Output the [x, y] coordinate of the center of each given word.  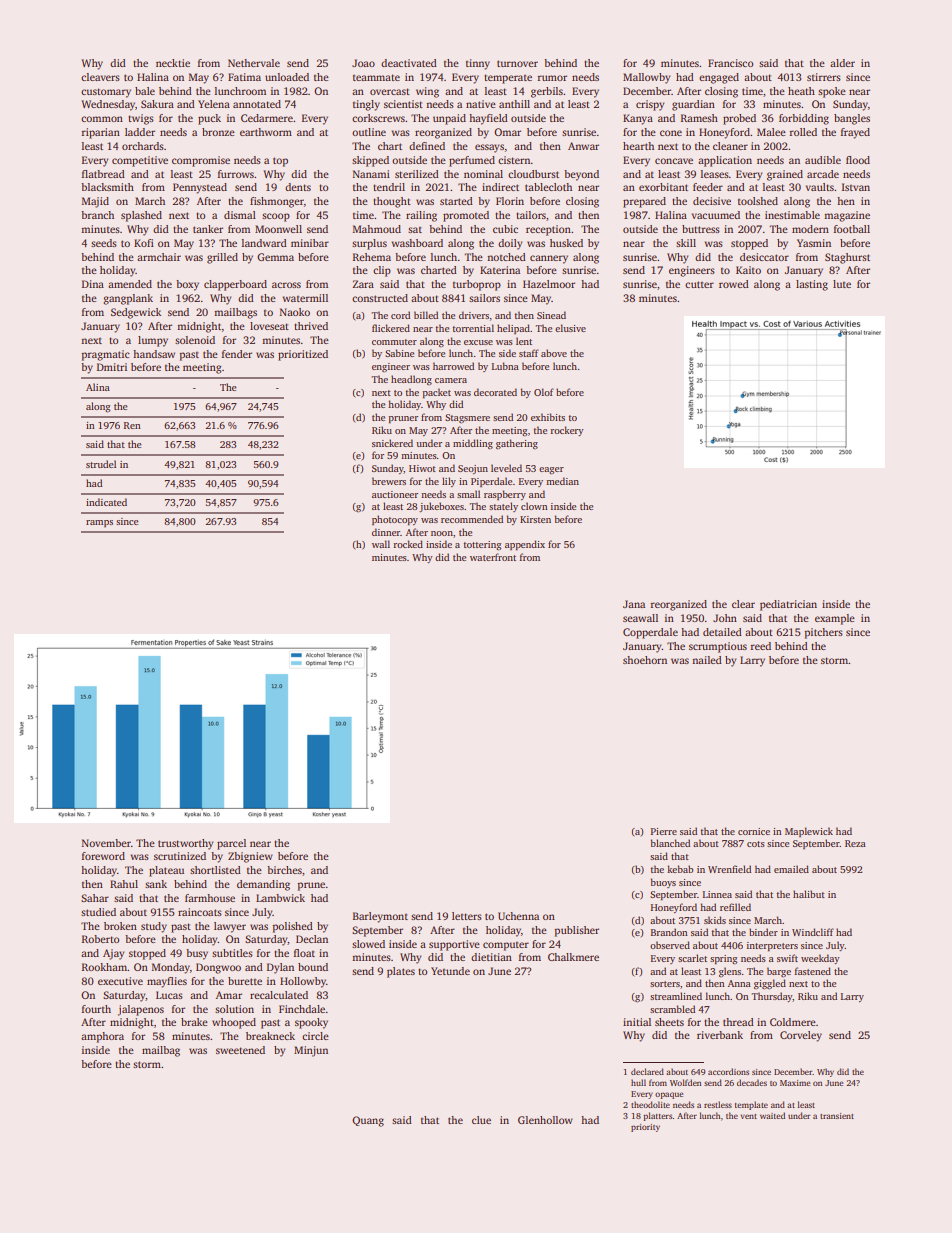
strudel [101, 464]
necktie [173, 63]
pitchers [823, 633]
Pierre [664, 831]
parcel [231, 844]
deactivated [409, 63]
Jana [634, 604]
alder [842, 63]
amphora [102, 1037]
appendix [525, 545]
